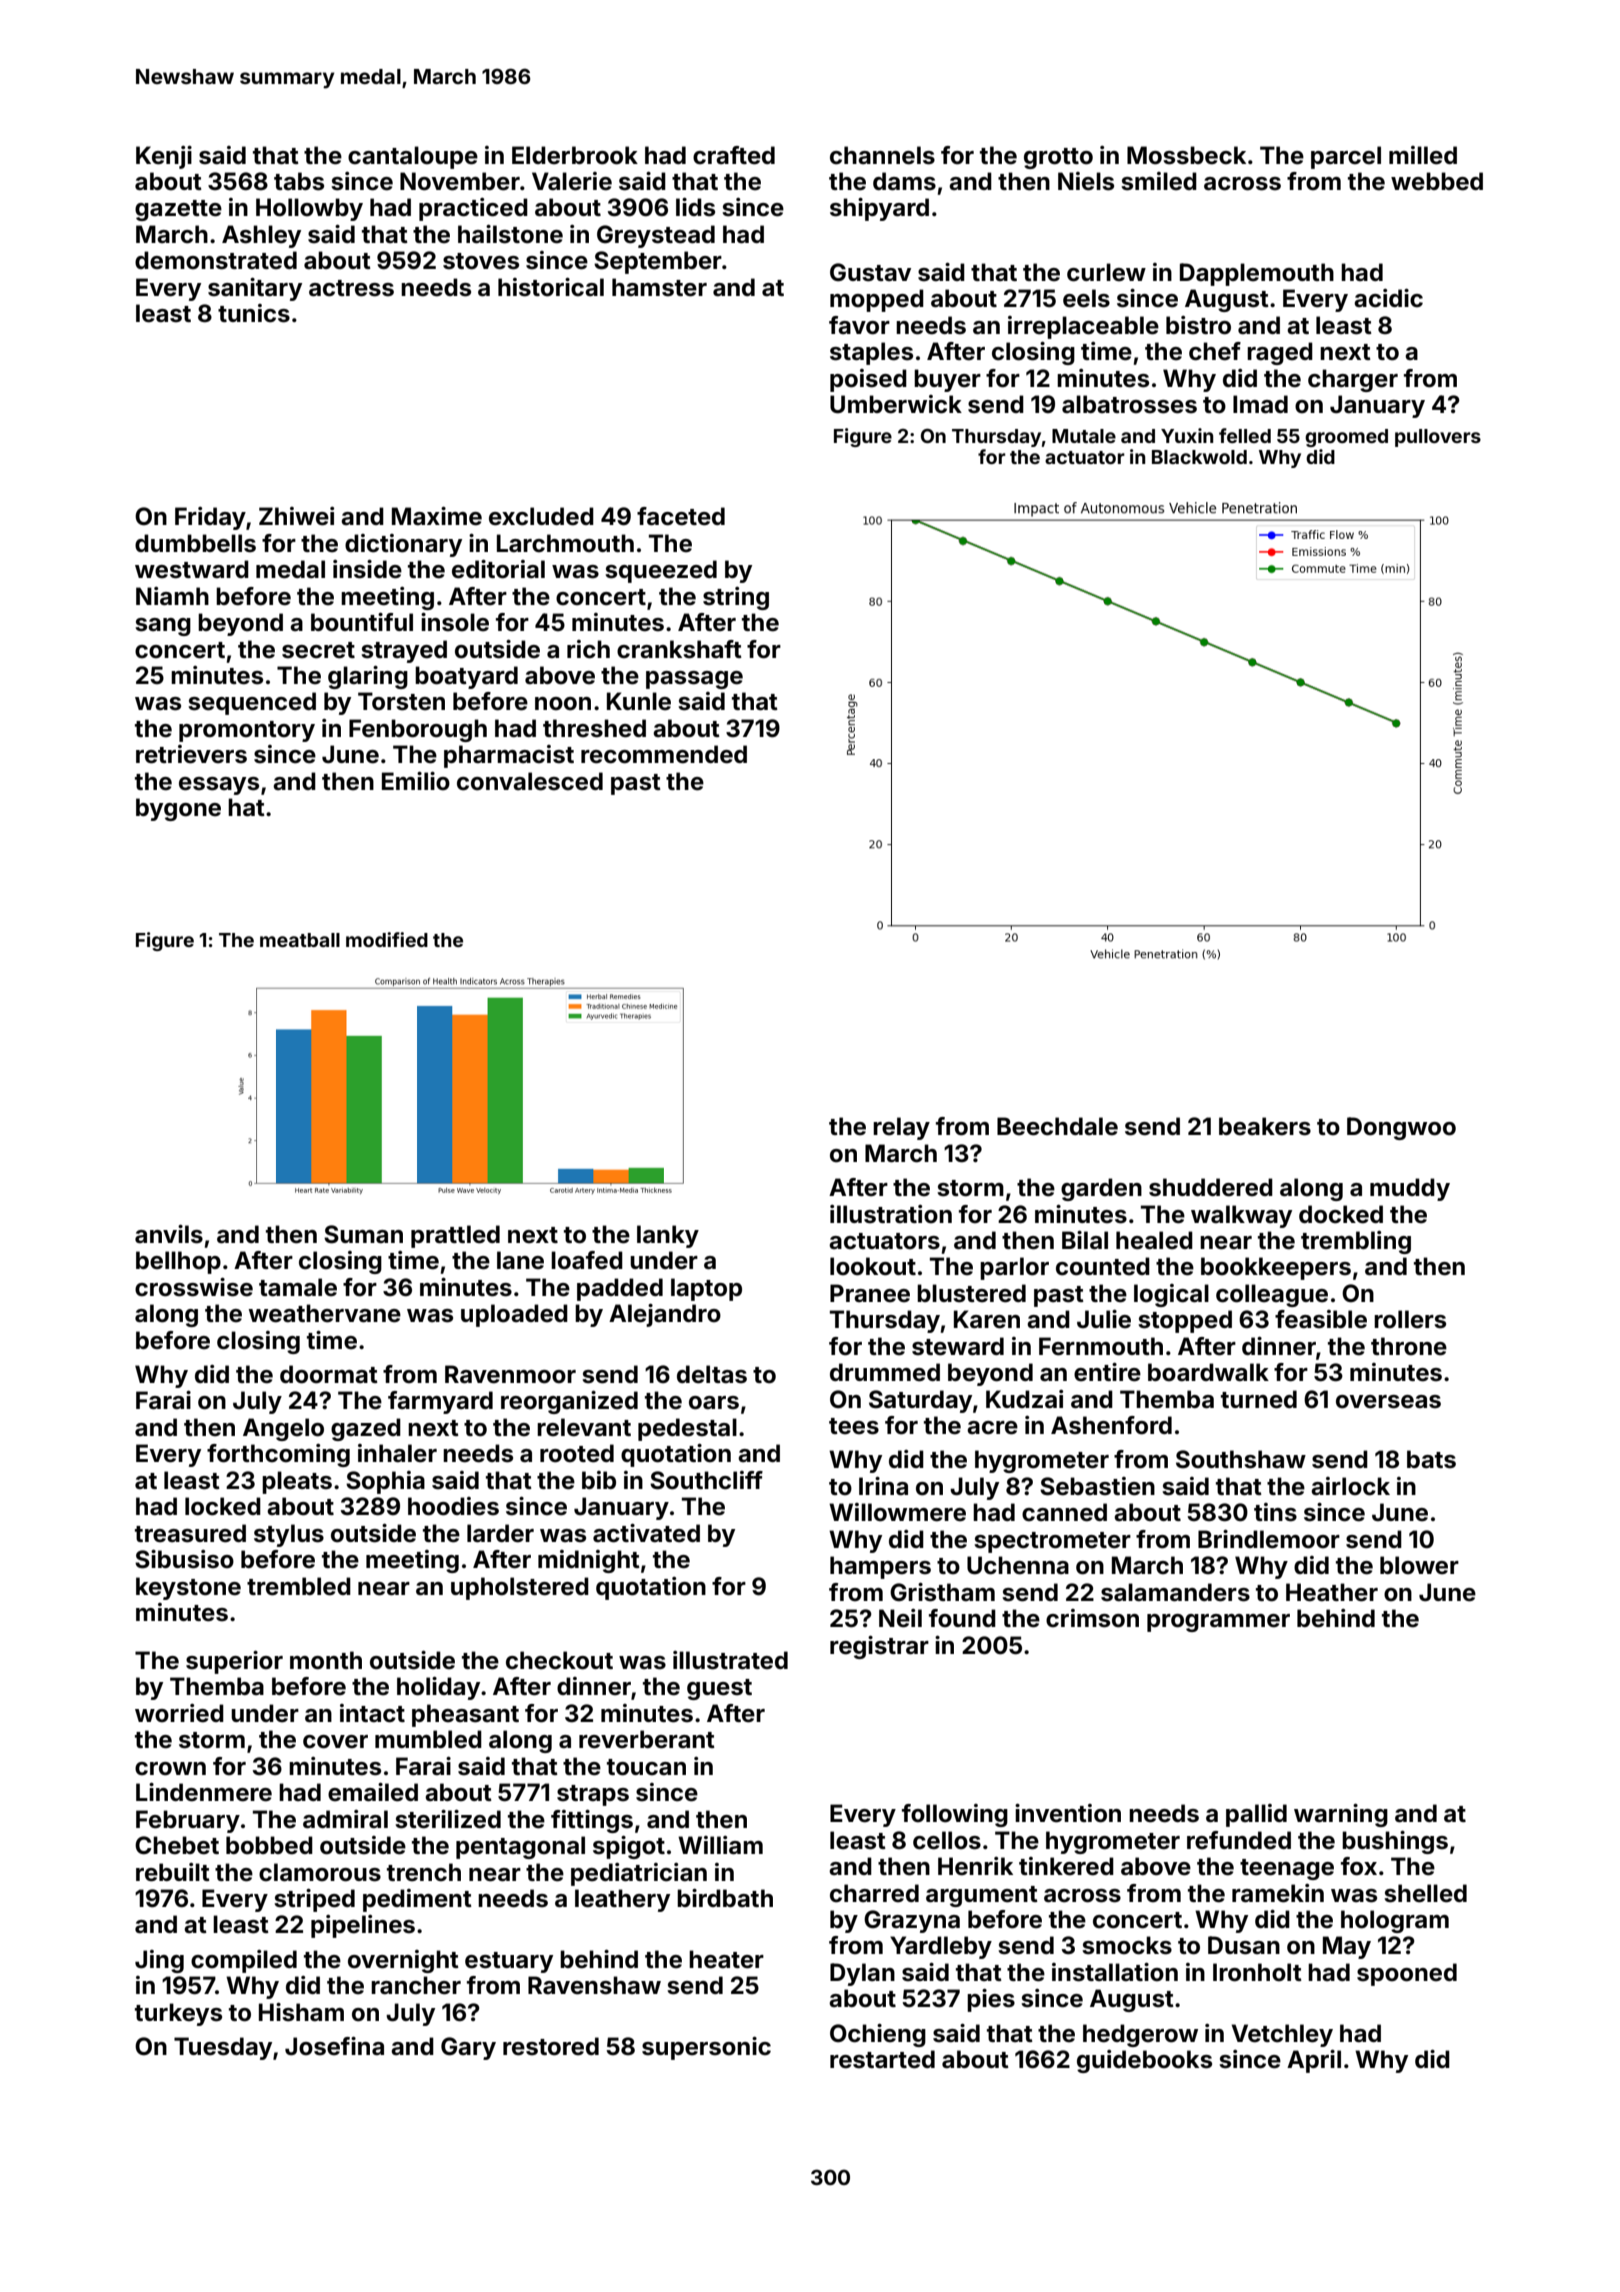 The width and height of the screenshot is (1620, 2292). Describe the element at coordinates (169, 1234) in the screenshot. I see `anvils` at that location.
